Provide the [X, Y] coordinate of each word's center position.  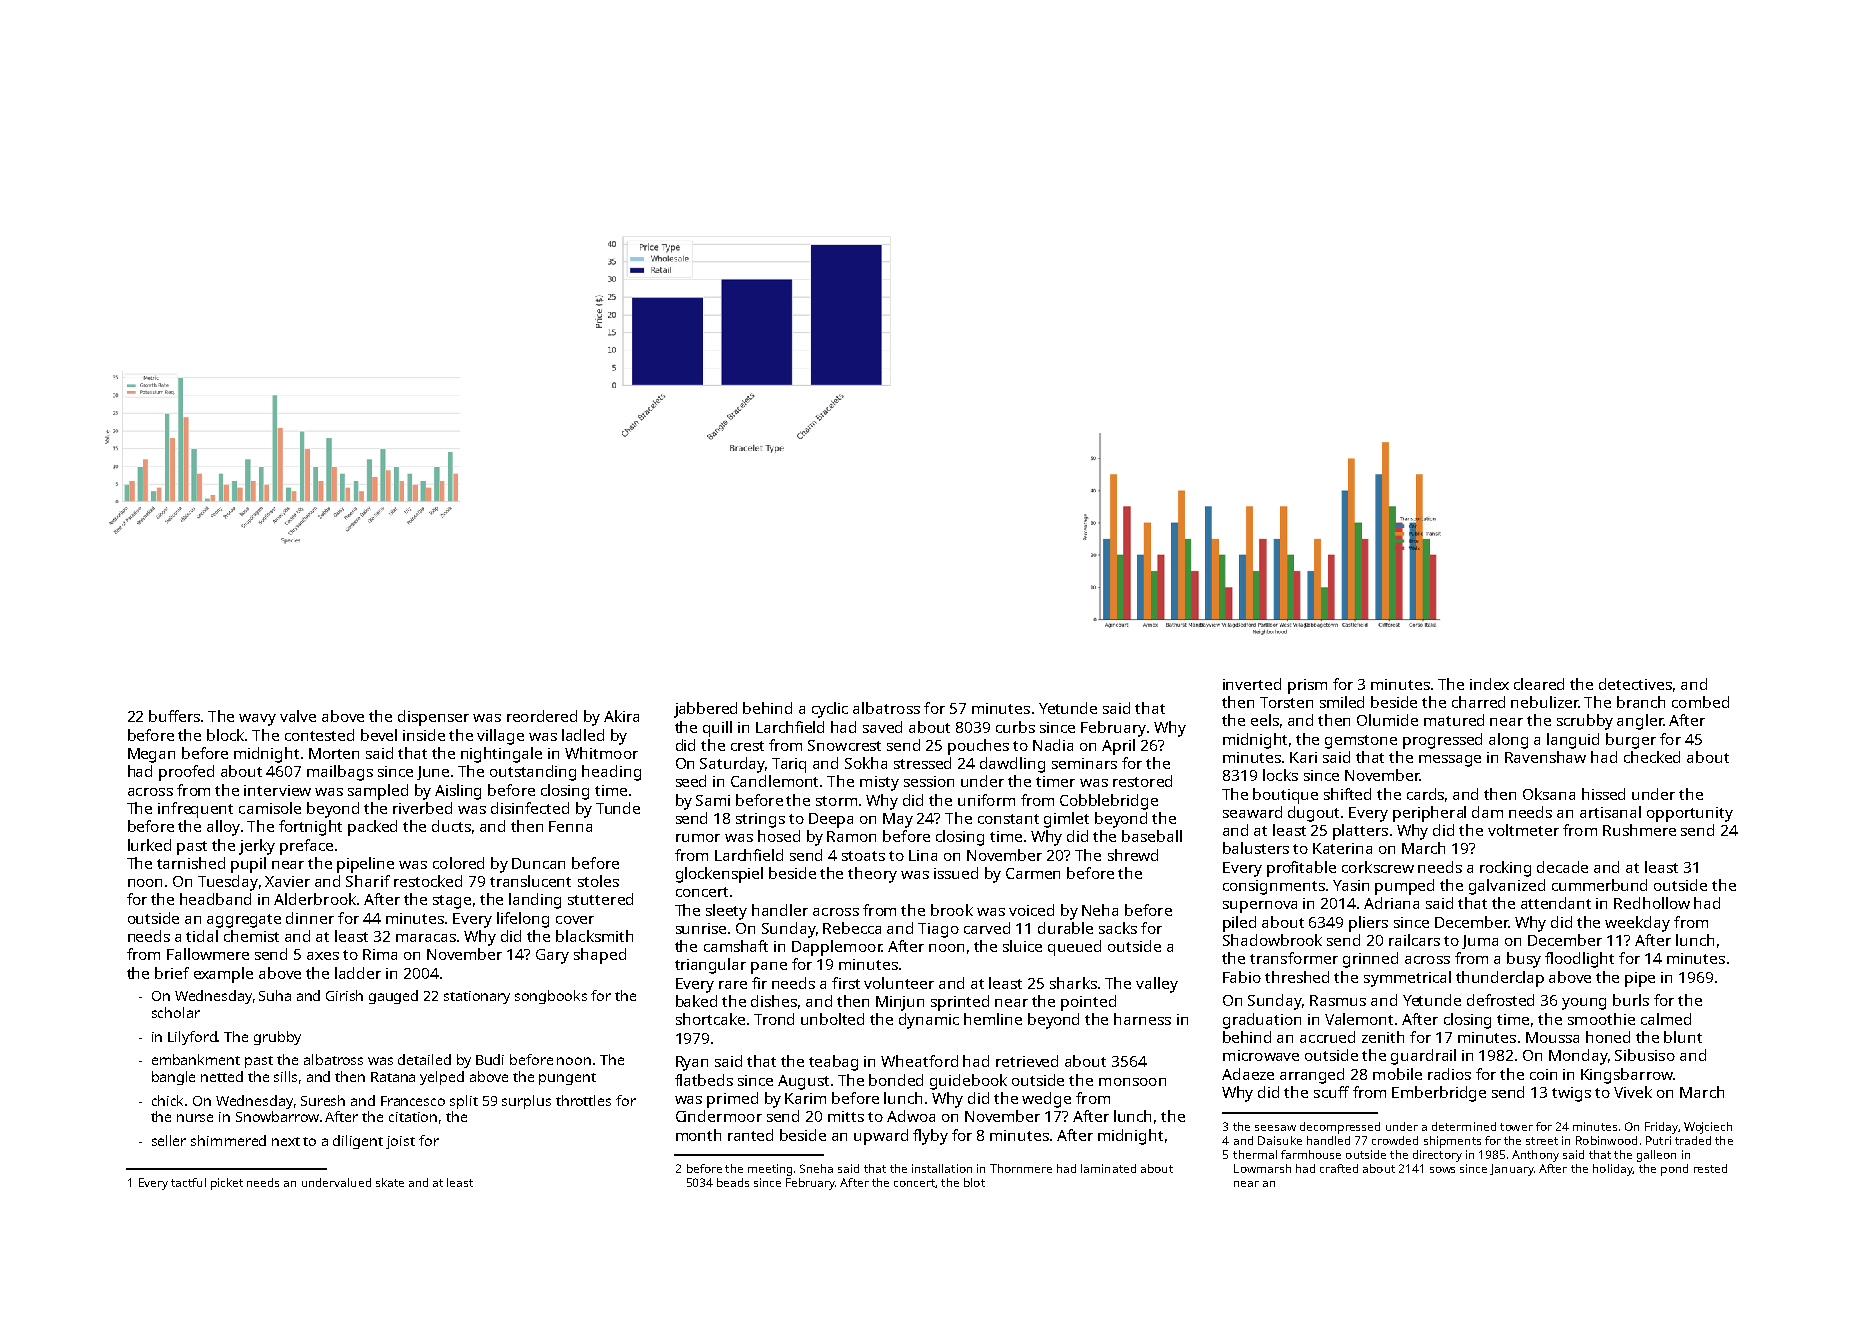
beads [733, 1182]
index [1489, 684]
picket [227, 1184]
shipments [1452, 1142]
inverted [1252, 684]
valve [298, 716]
